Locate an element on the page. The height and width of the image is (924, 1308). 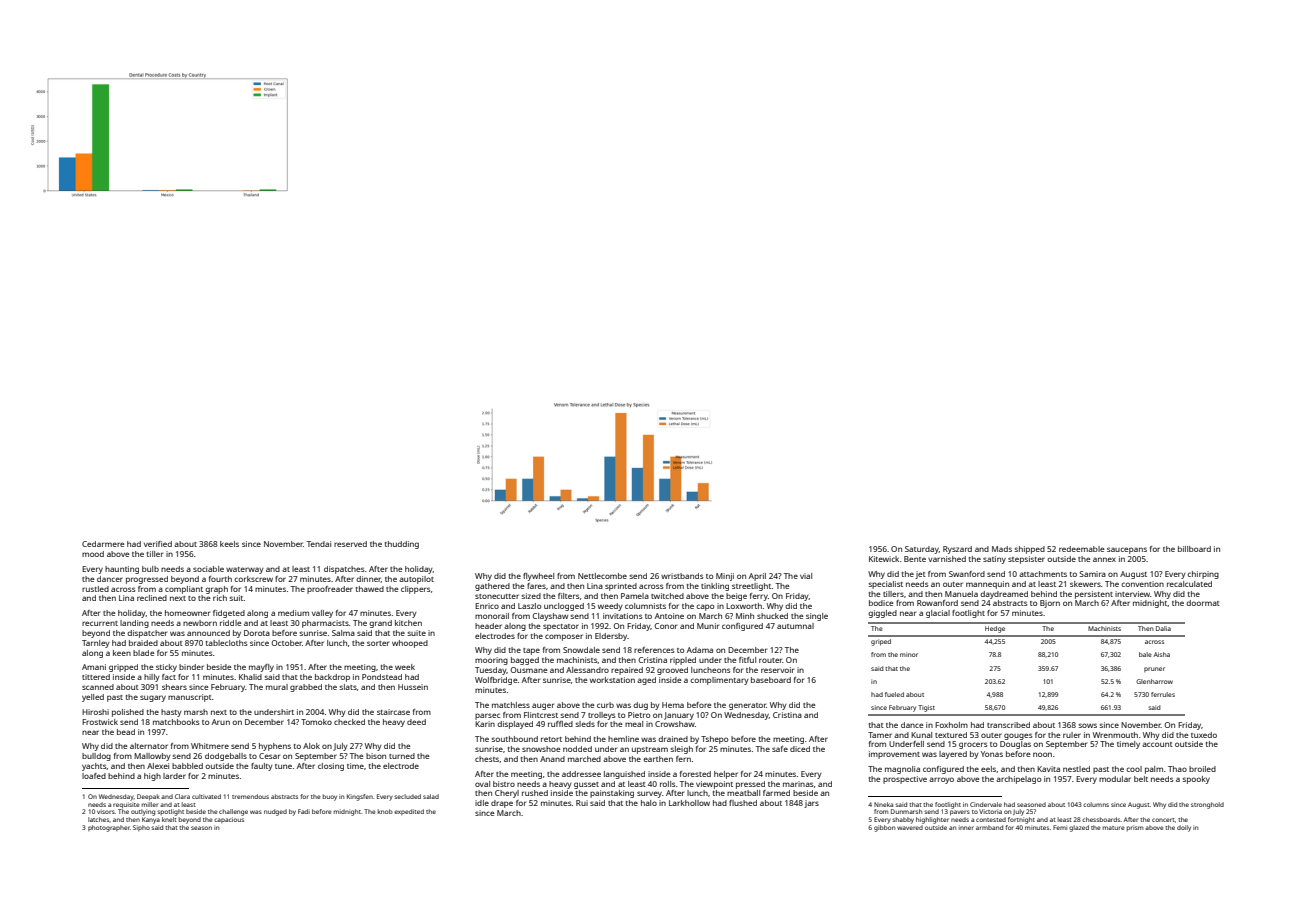
bulb is located at coordinates (150, 569).
